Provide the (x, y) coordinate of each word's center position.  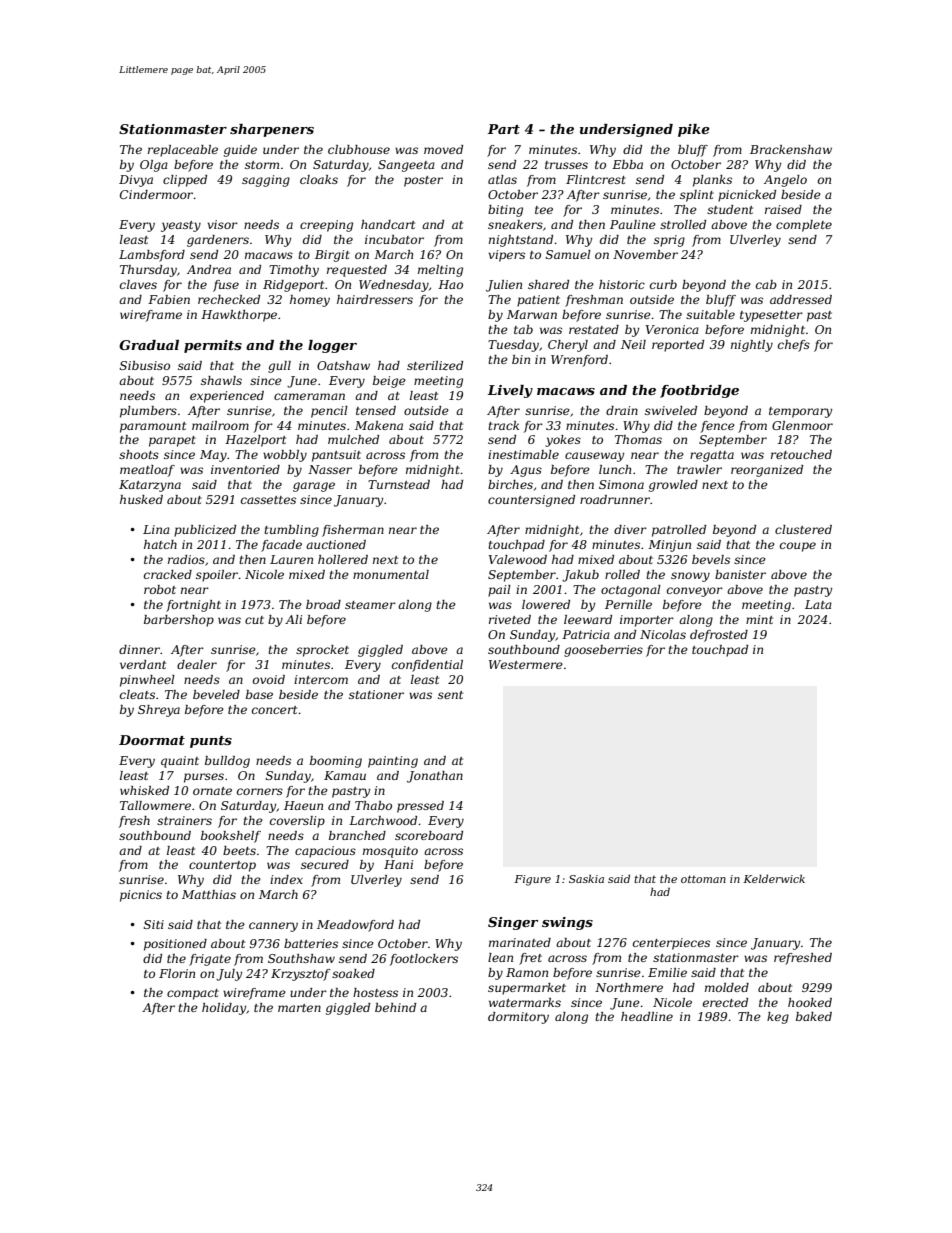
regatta (712, 456)
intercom (321, 679)
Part (503, 129)
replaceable (183, 151)
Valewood (518, 559)
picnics (141, 896)
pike (694, 130)
